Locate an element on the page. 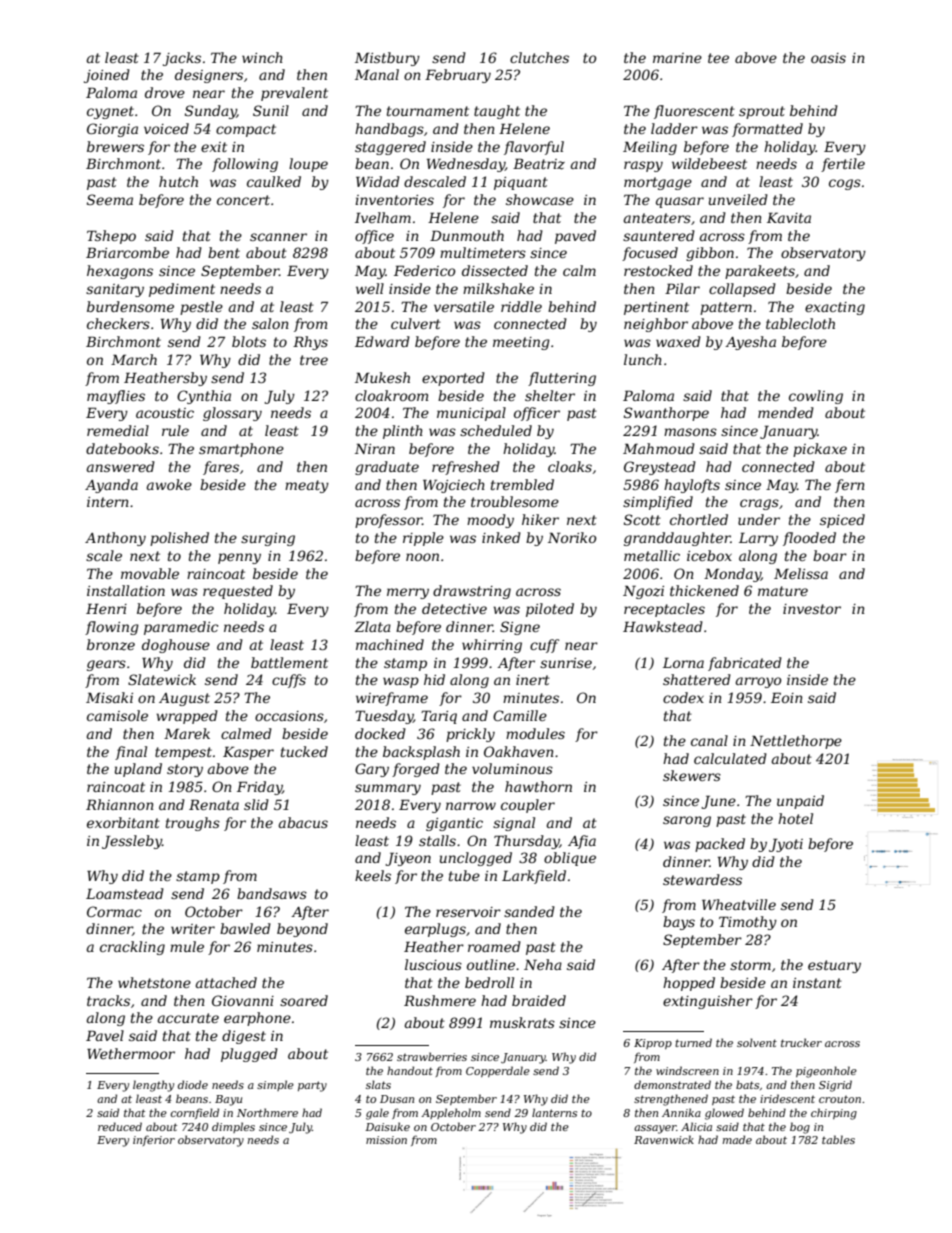 The width and height of the image is (952, 1233). Loamstead is located at coordinates (125, 893).
